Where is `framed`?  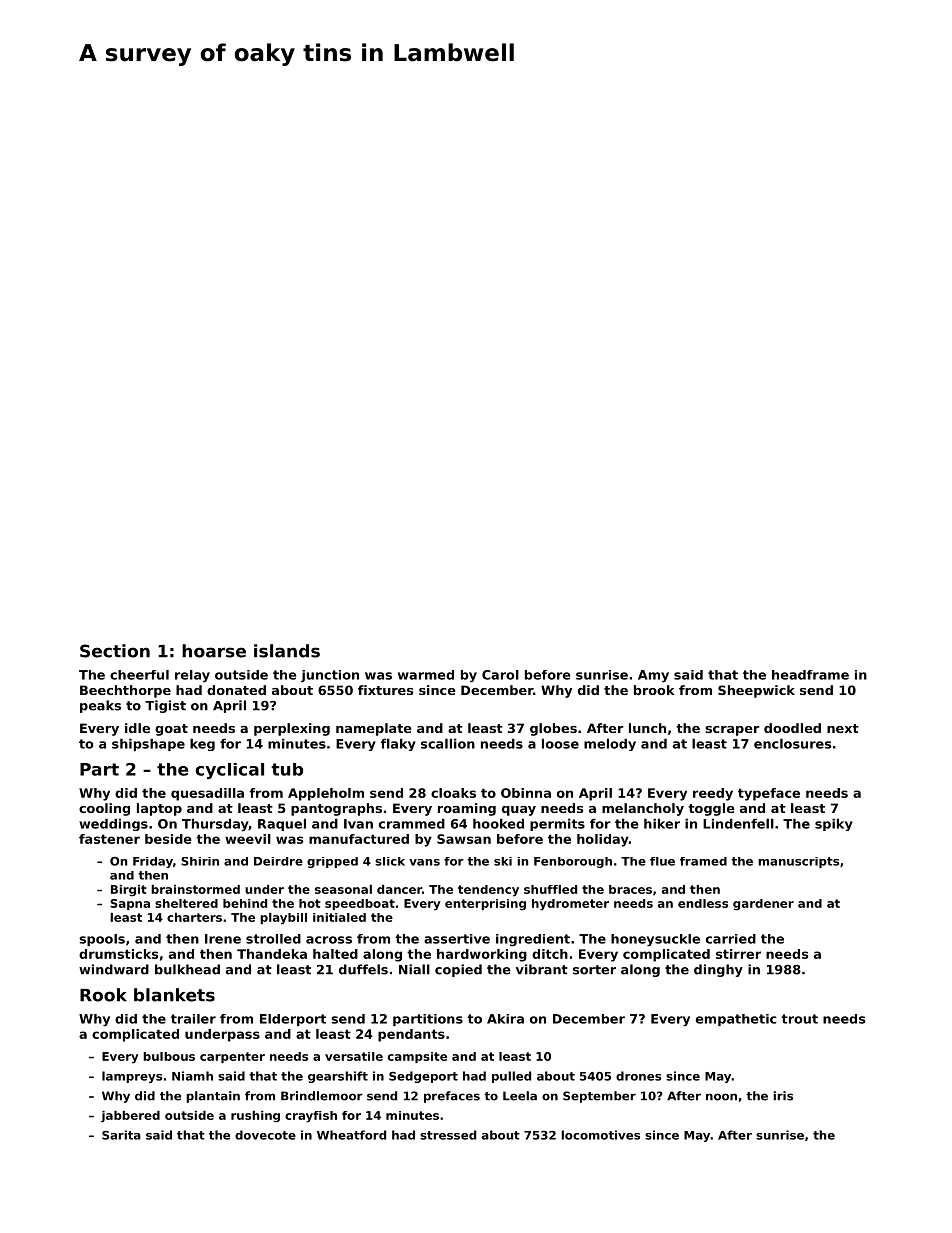 framed is located at coordinates (703, 861).
